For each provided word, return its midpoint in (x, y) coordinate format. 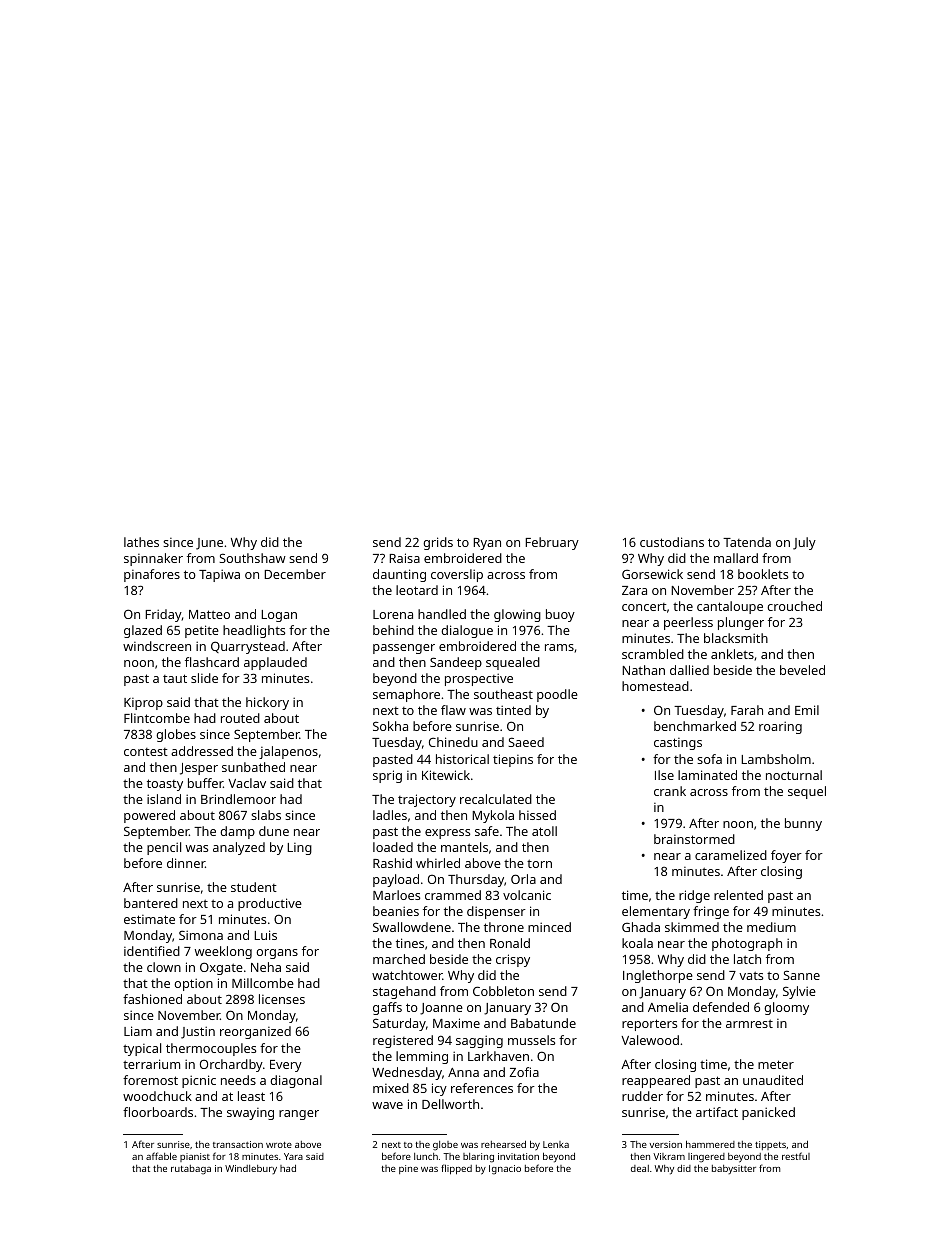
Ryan (487, 544)
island (164, 799)
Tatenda (747, 542)
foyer (786, 856)
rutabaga (191, 1170)
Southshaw (252, 558)
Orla (523, 879)
